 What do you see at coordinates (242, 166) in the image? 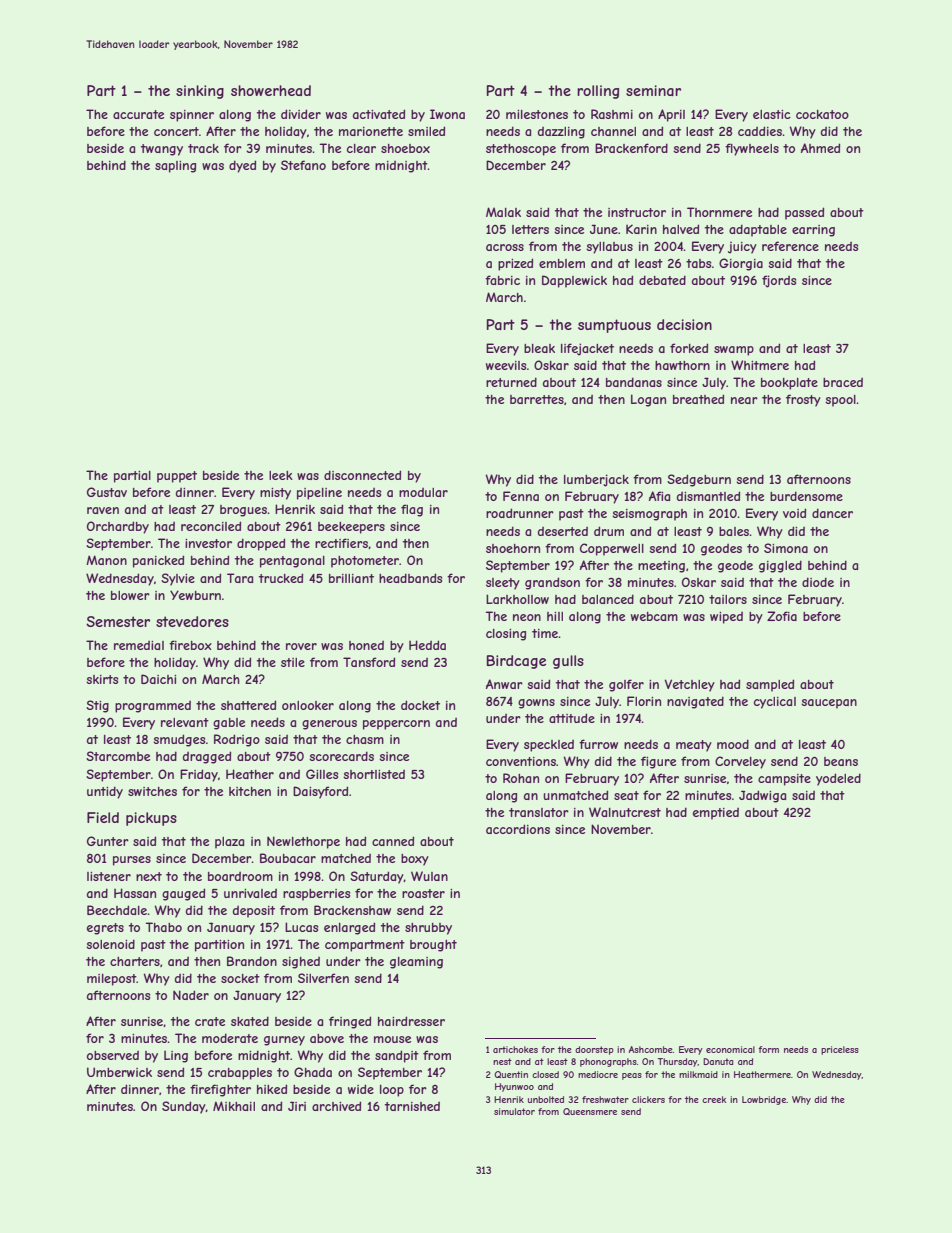
I see `dyed` at bounding box center [242, 166].
